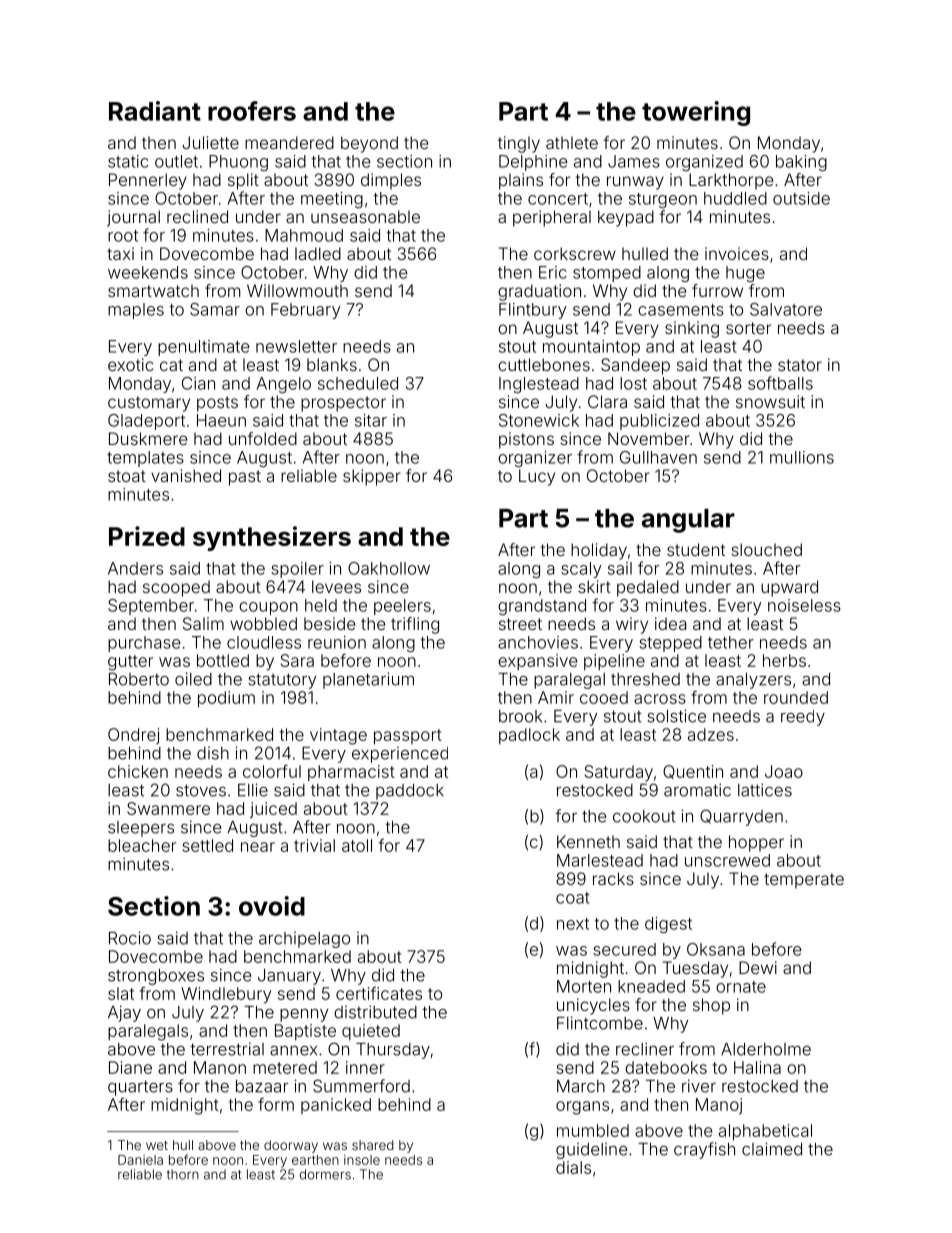 This screenshot has height=1233, width=952. What do you see at coordinates (201, 790) in the screenshot?
I see `stoves` at bounding box center [201, 790].
